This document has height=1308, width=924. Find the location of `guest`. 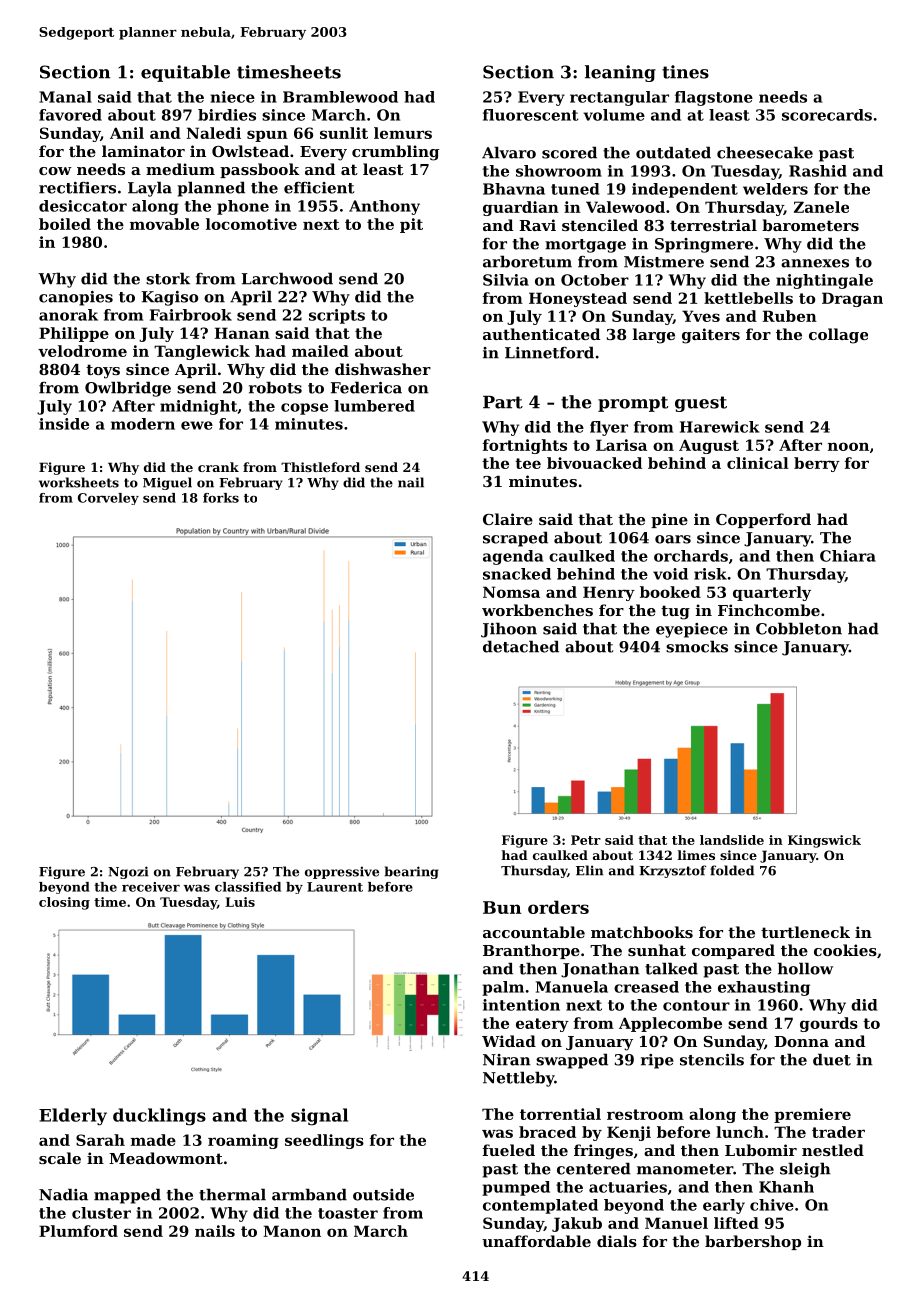

guest is located at coordinates (701, 404).
